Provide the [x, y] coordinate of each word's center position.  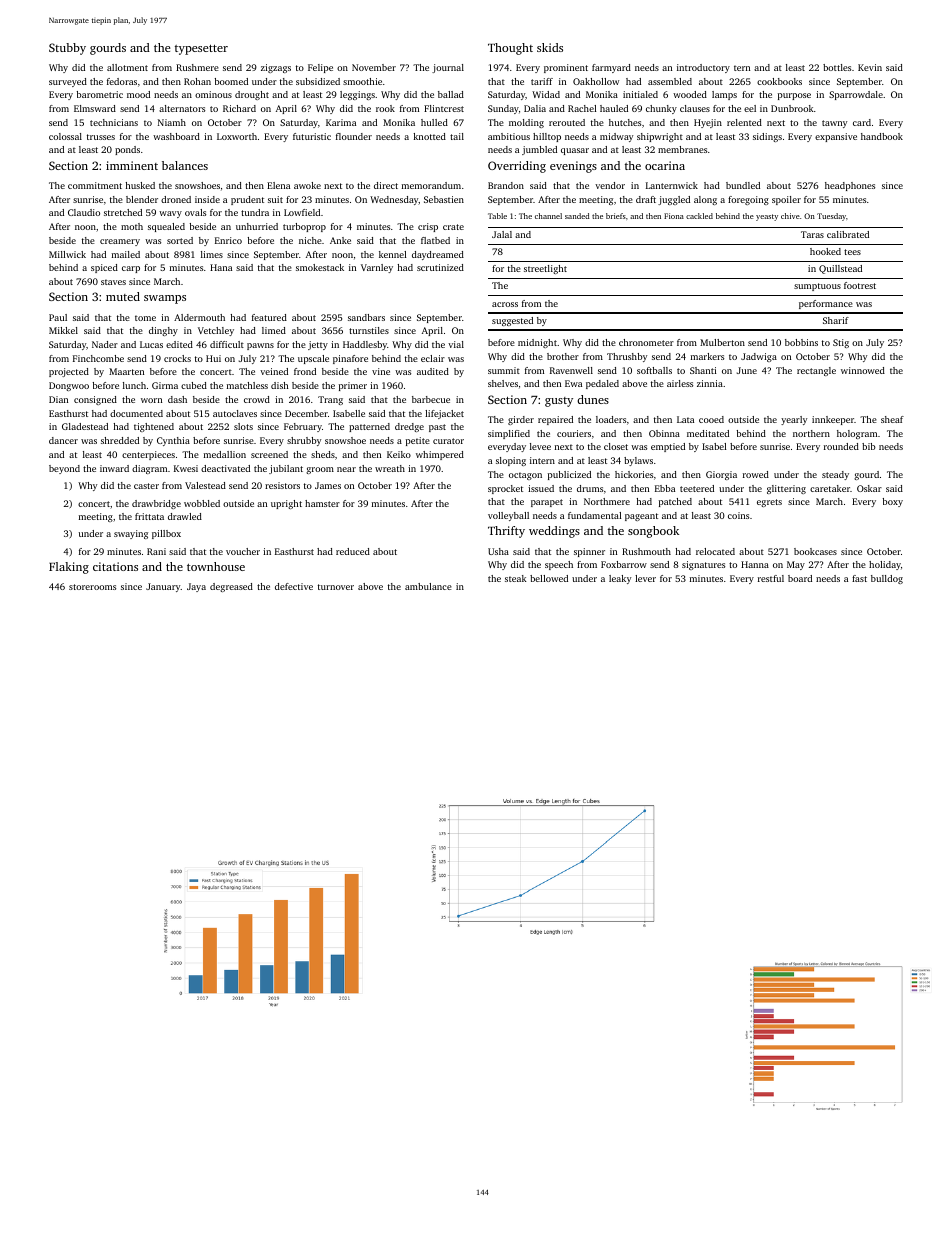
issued [541, 488]
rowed [756, 474]
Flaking [69, 568]
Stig [841, 343]
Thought [510, 49]
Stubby [67, 49]
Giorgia [721, 475]
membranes [682, 149]
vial [456, 344]
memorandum [431, 185]
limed [274, 330]
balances [185, 165]
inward [114, 468]
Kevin [870, 67]
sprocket [505, 489]
